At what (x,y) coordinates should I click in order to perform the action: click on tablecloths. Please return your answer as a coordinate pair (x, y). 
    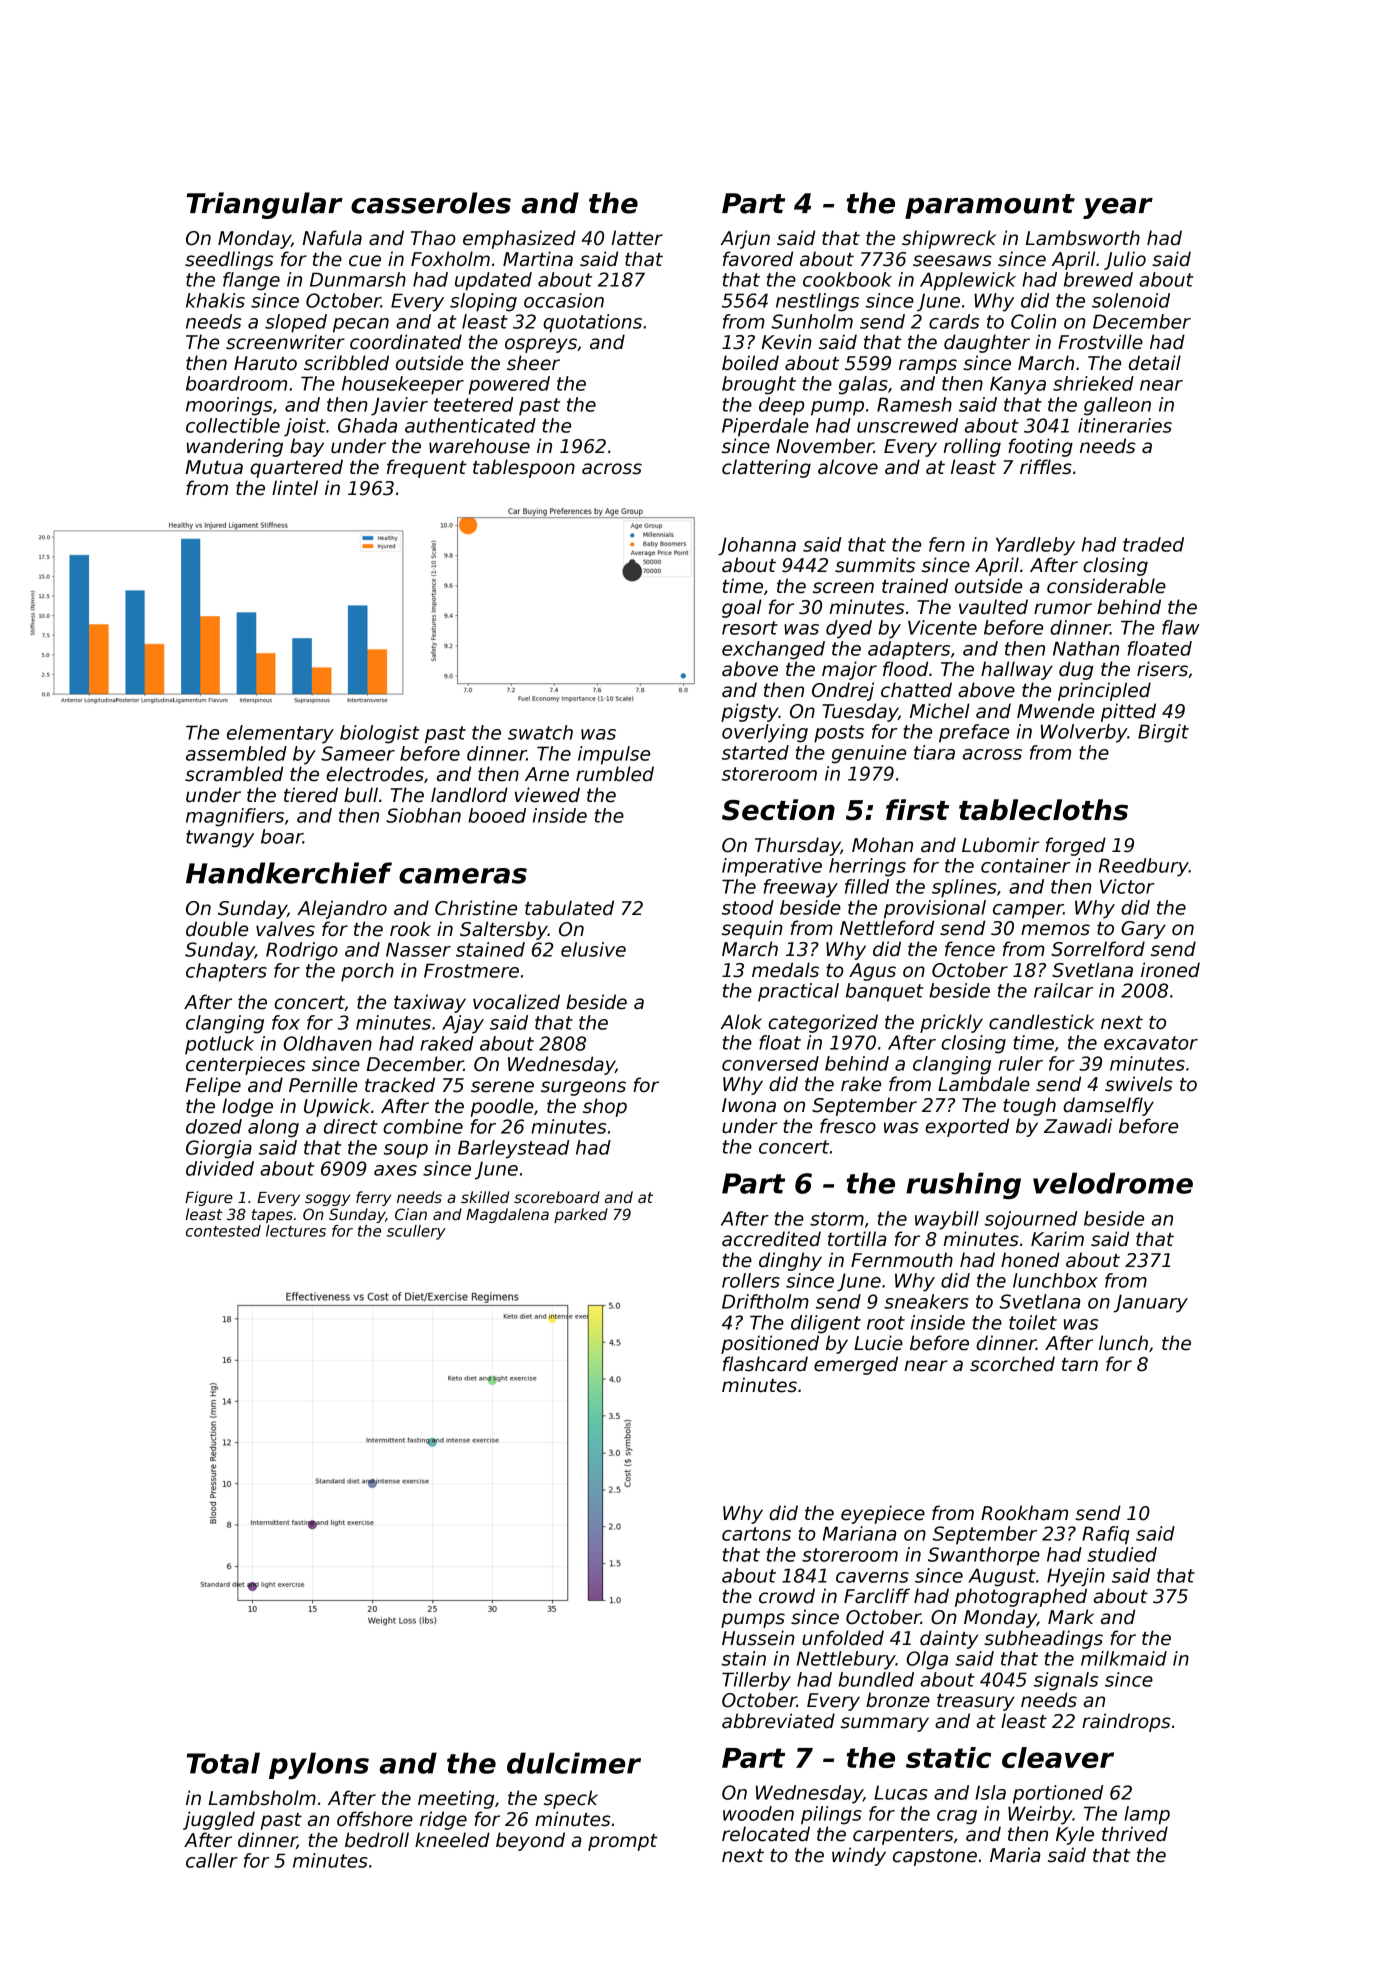
    Looking at the image, I should click on (1043, 810).
